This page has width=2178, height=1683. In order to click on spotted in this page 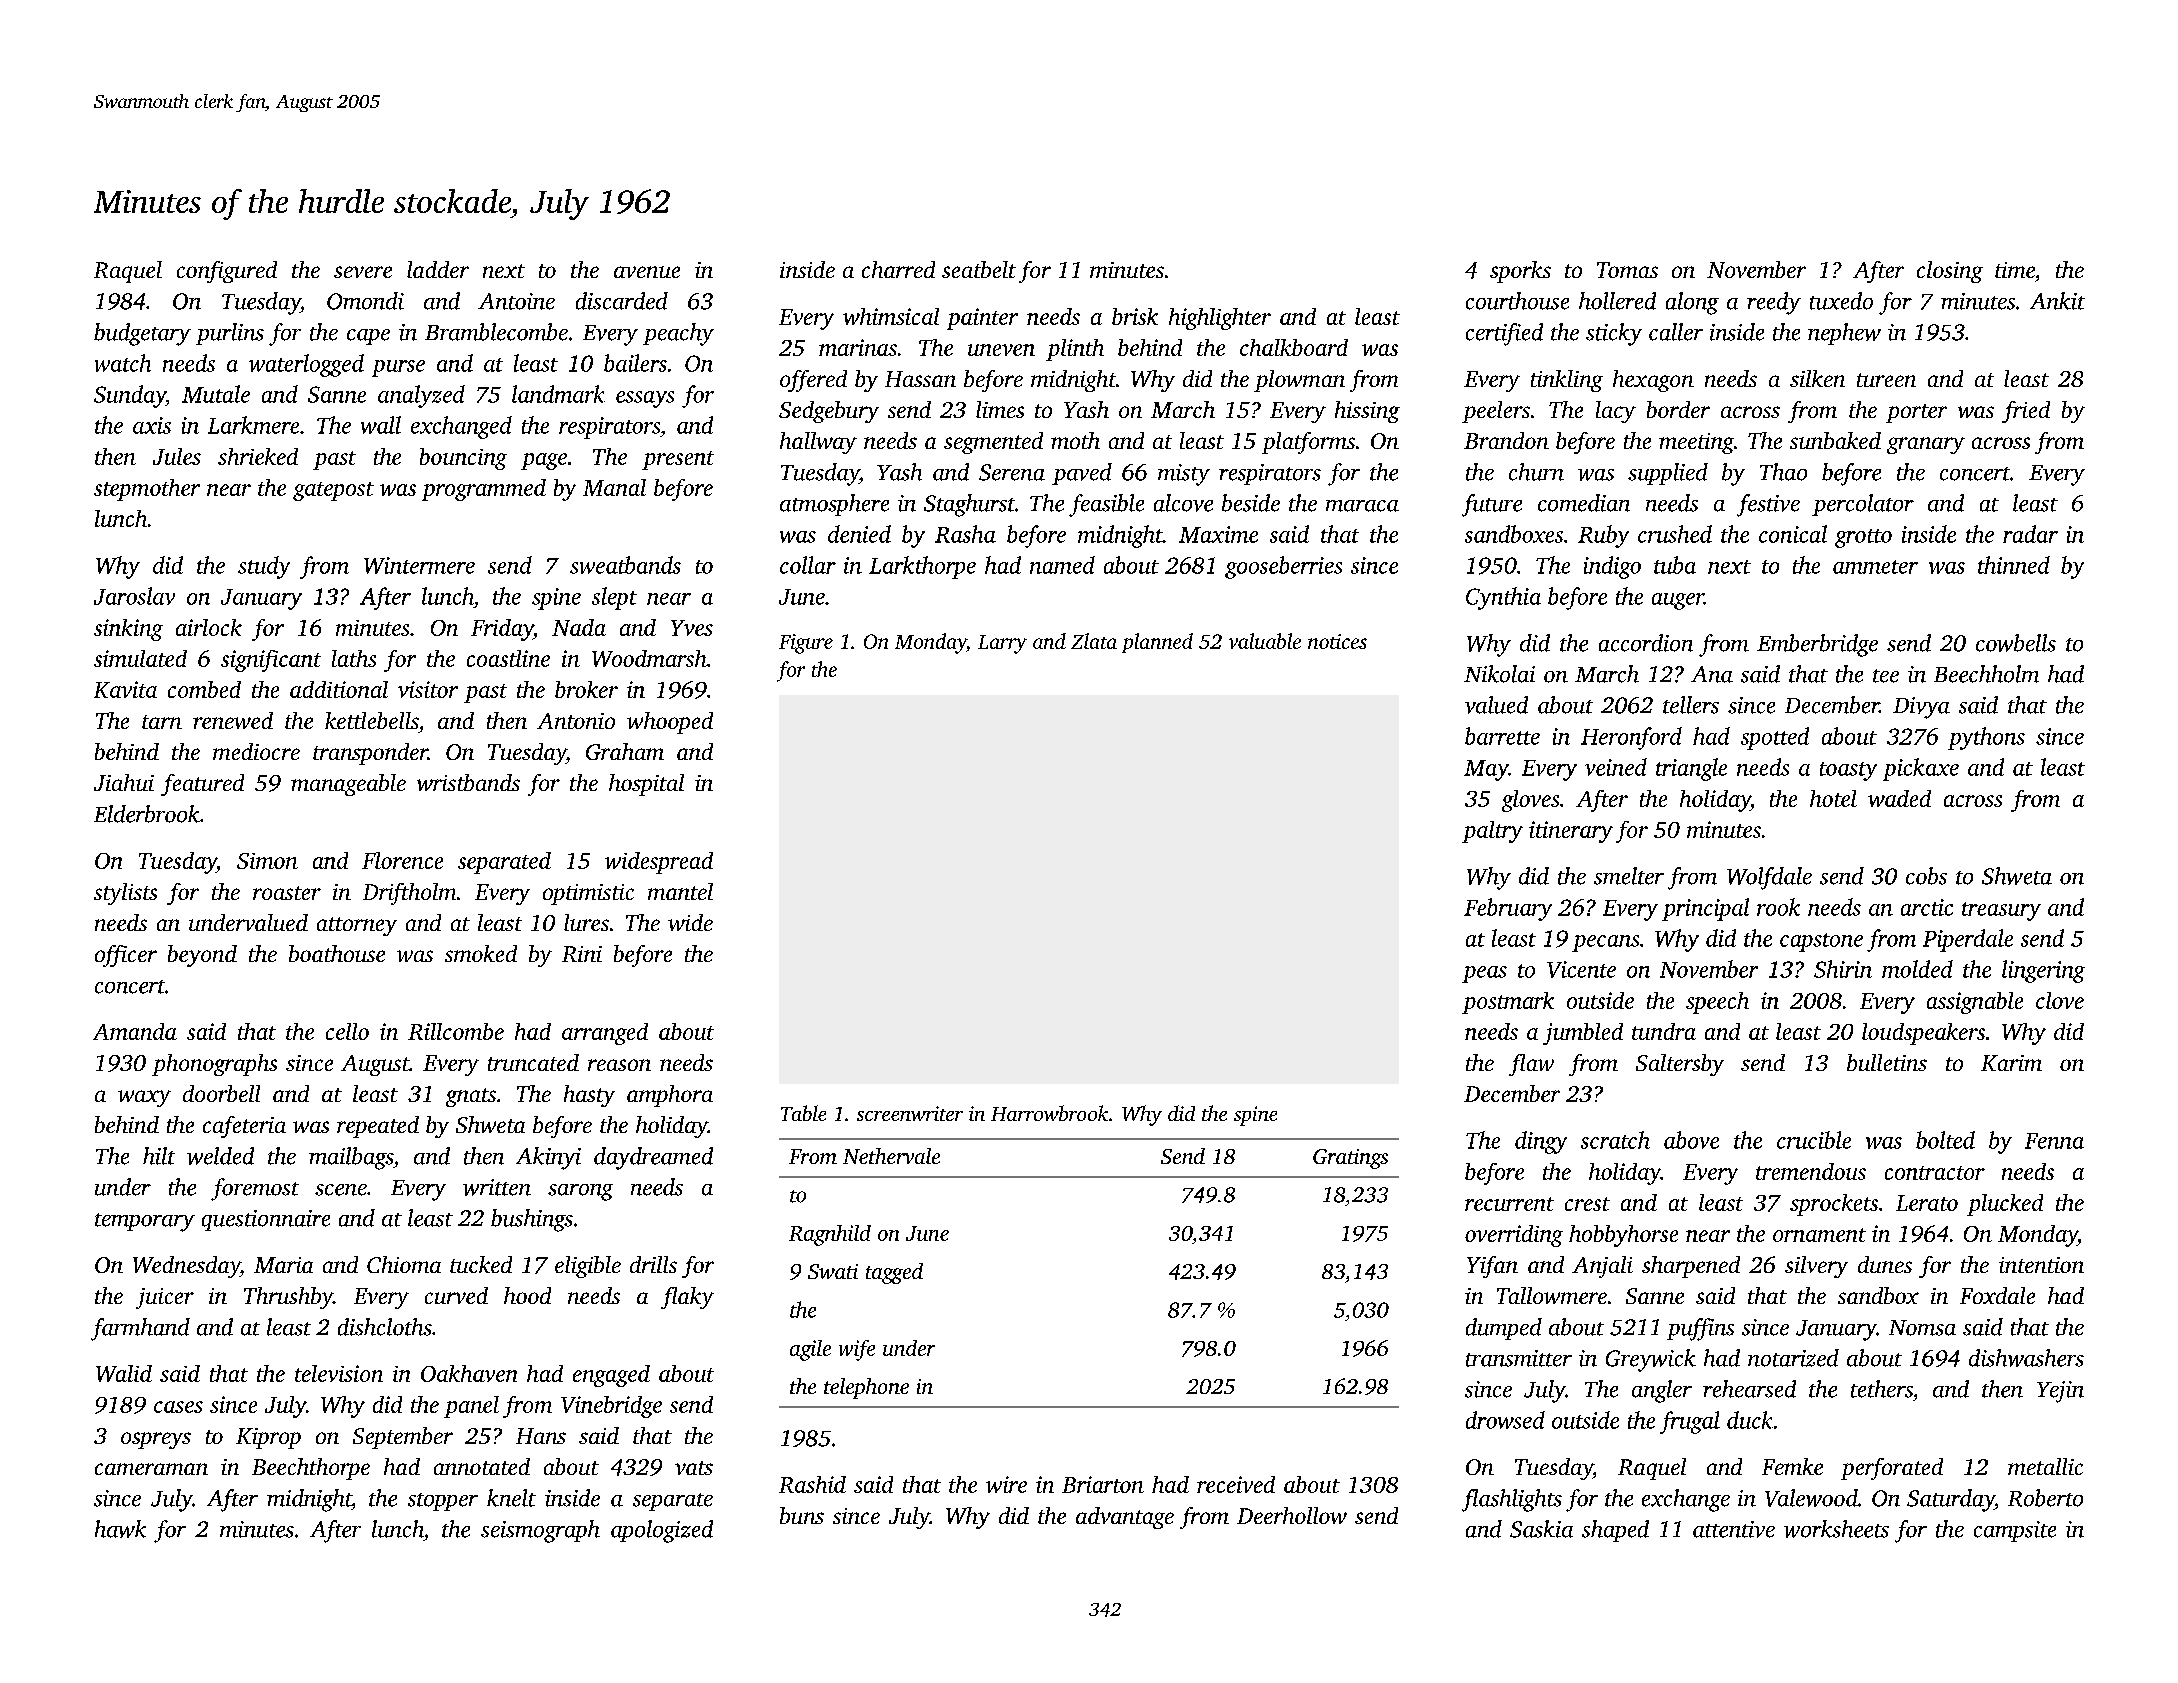, I will do `click(1775, 738)`.
